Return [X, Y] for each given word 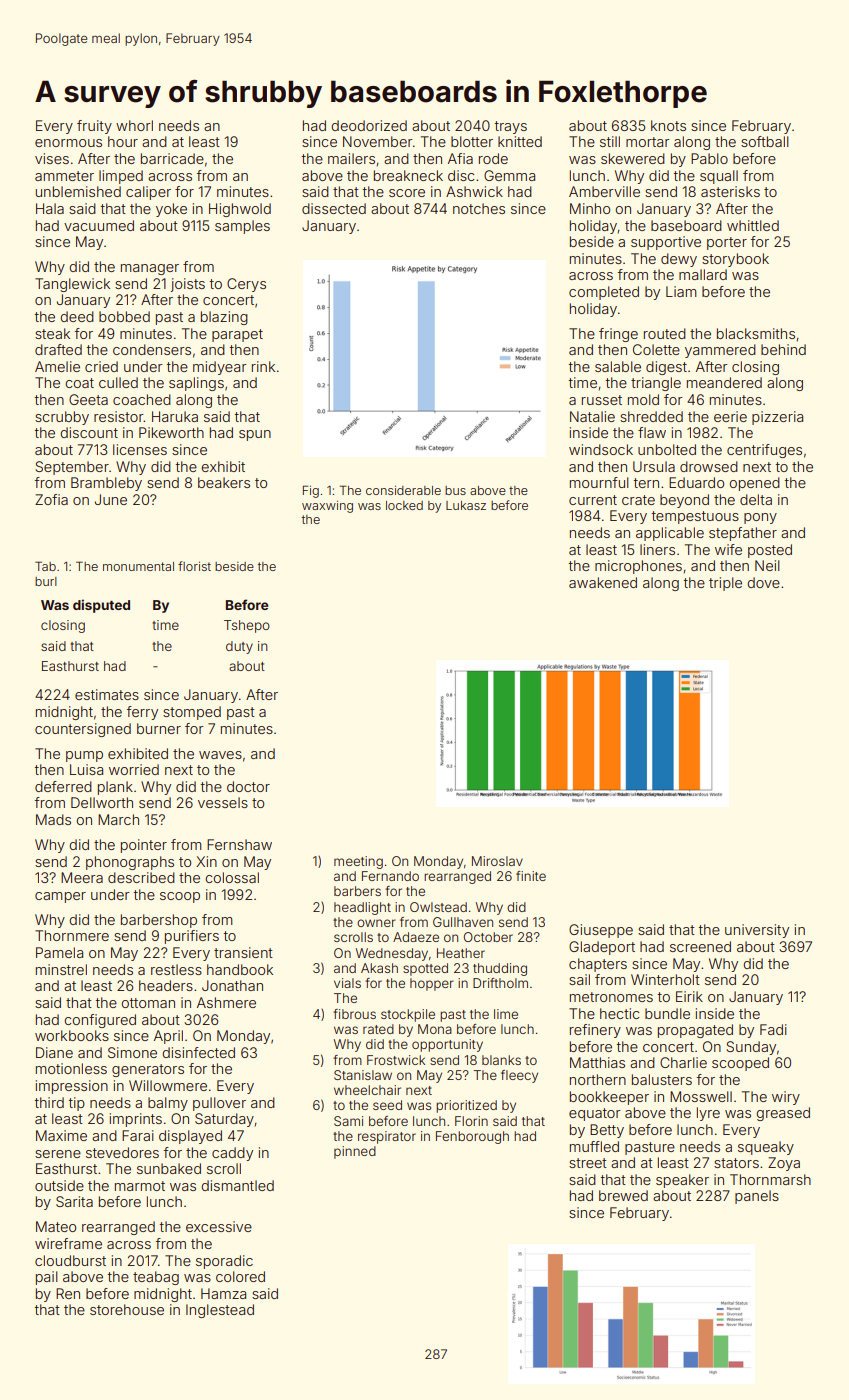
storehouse [127, 1309]
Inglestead [220, 1311]
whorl [134, 125]
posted [770, 551]
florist [194, 566]
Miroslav [497, 861]
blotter [472, 141]
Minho [590, 208]
